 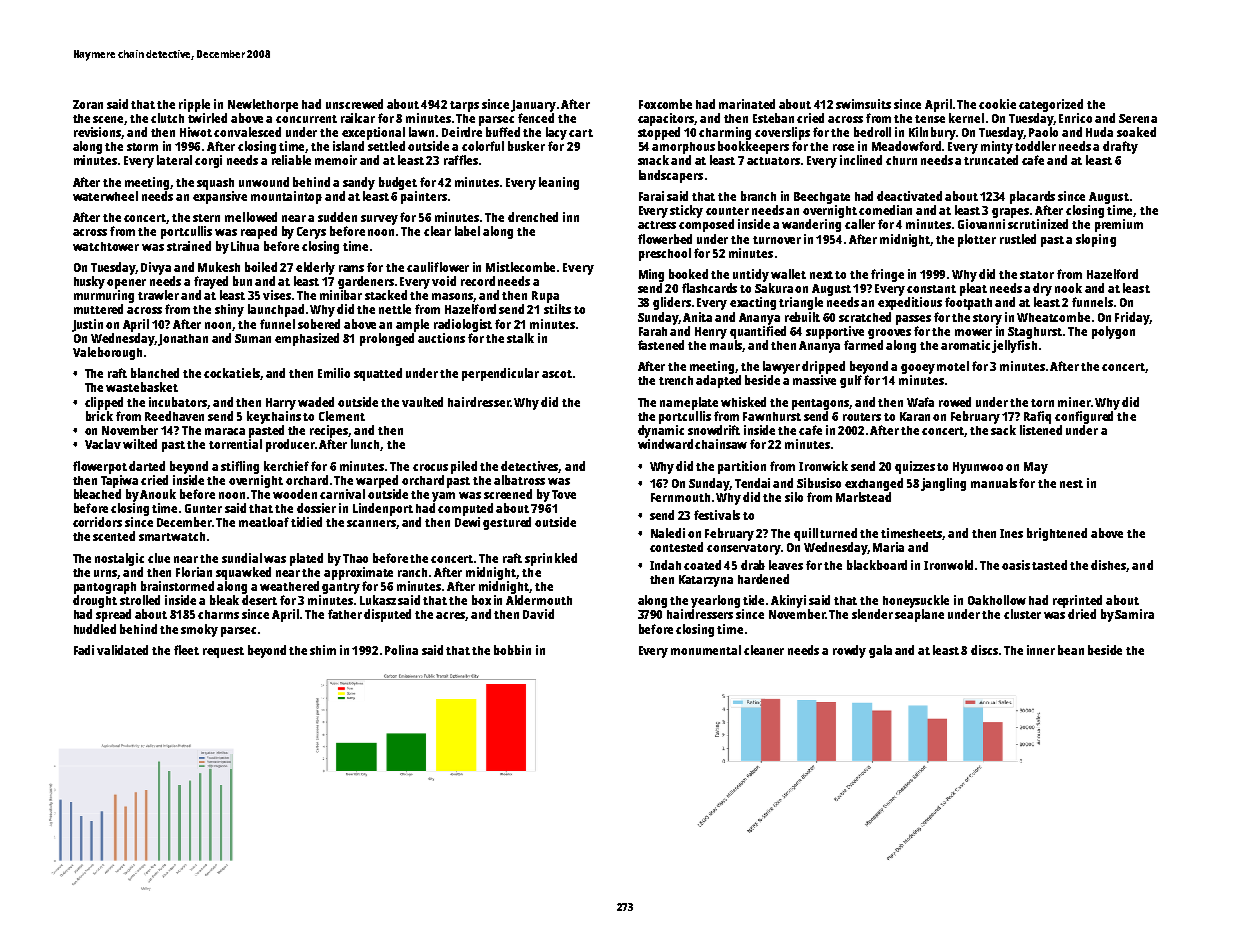 I want to click on scrutinized, so click(x=1038, y=224).
